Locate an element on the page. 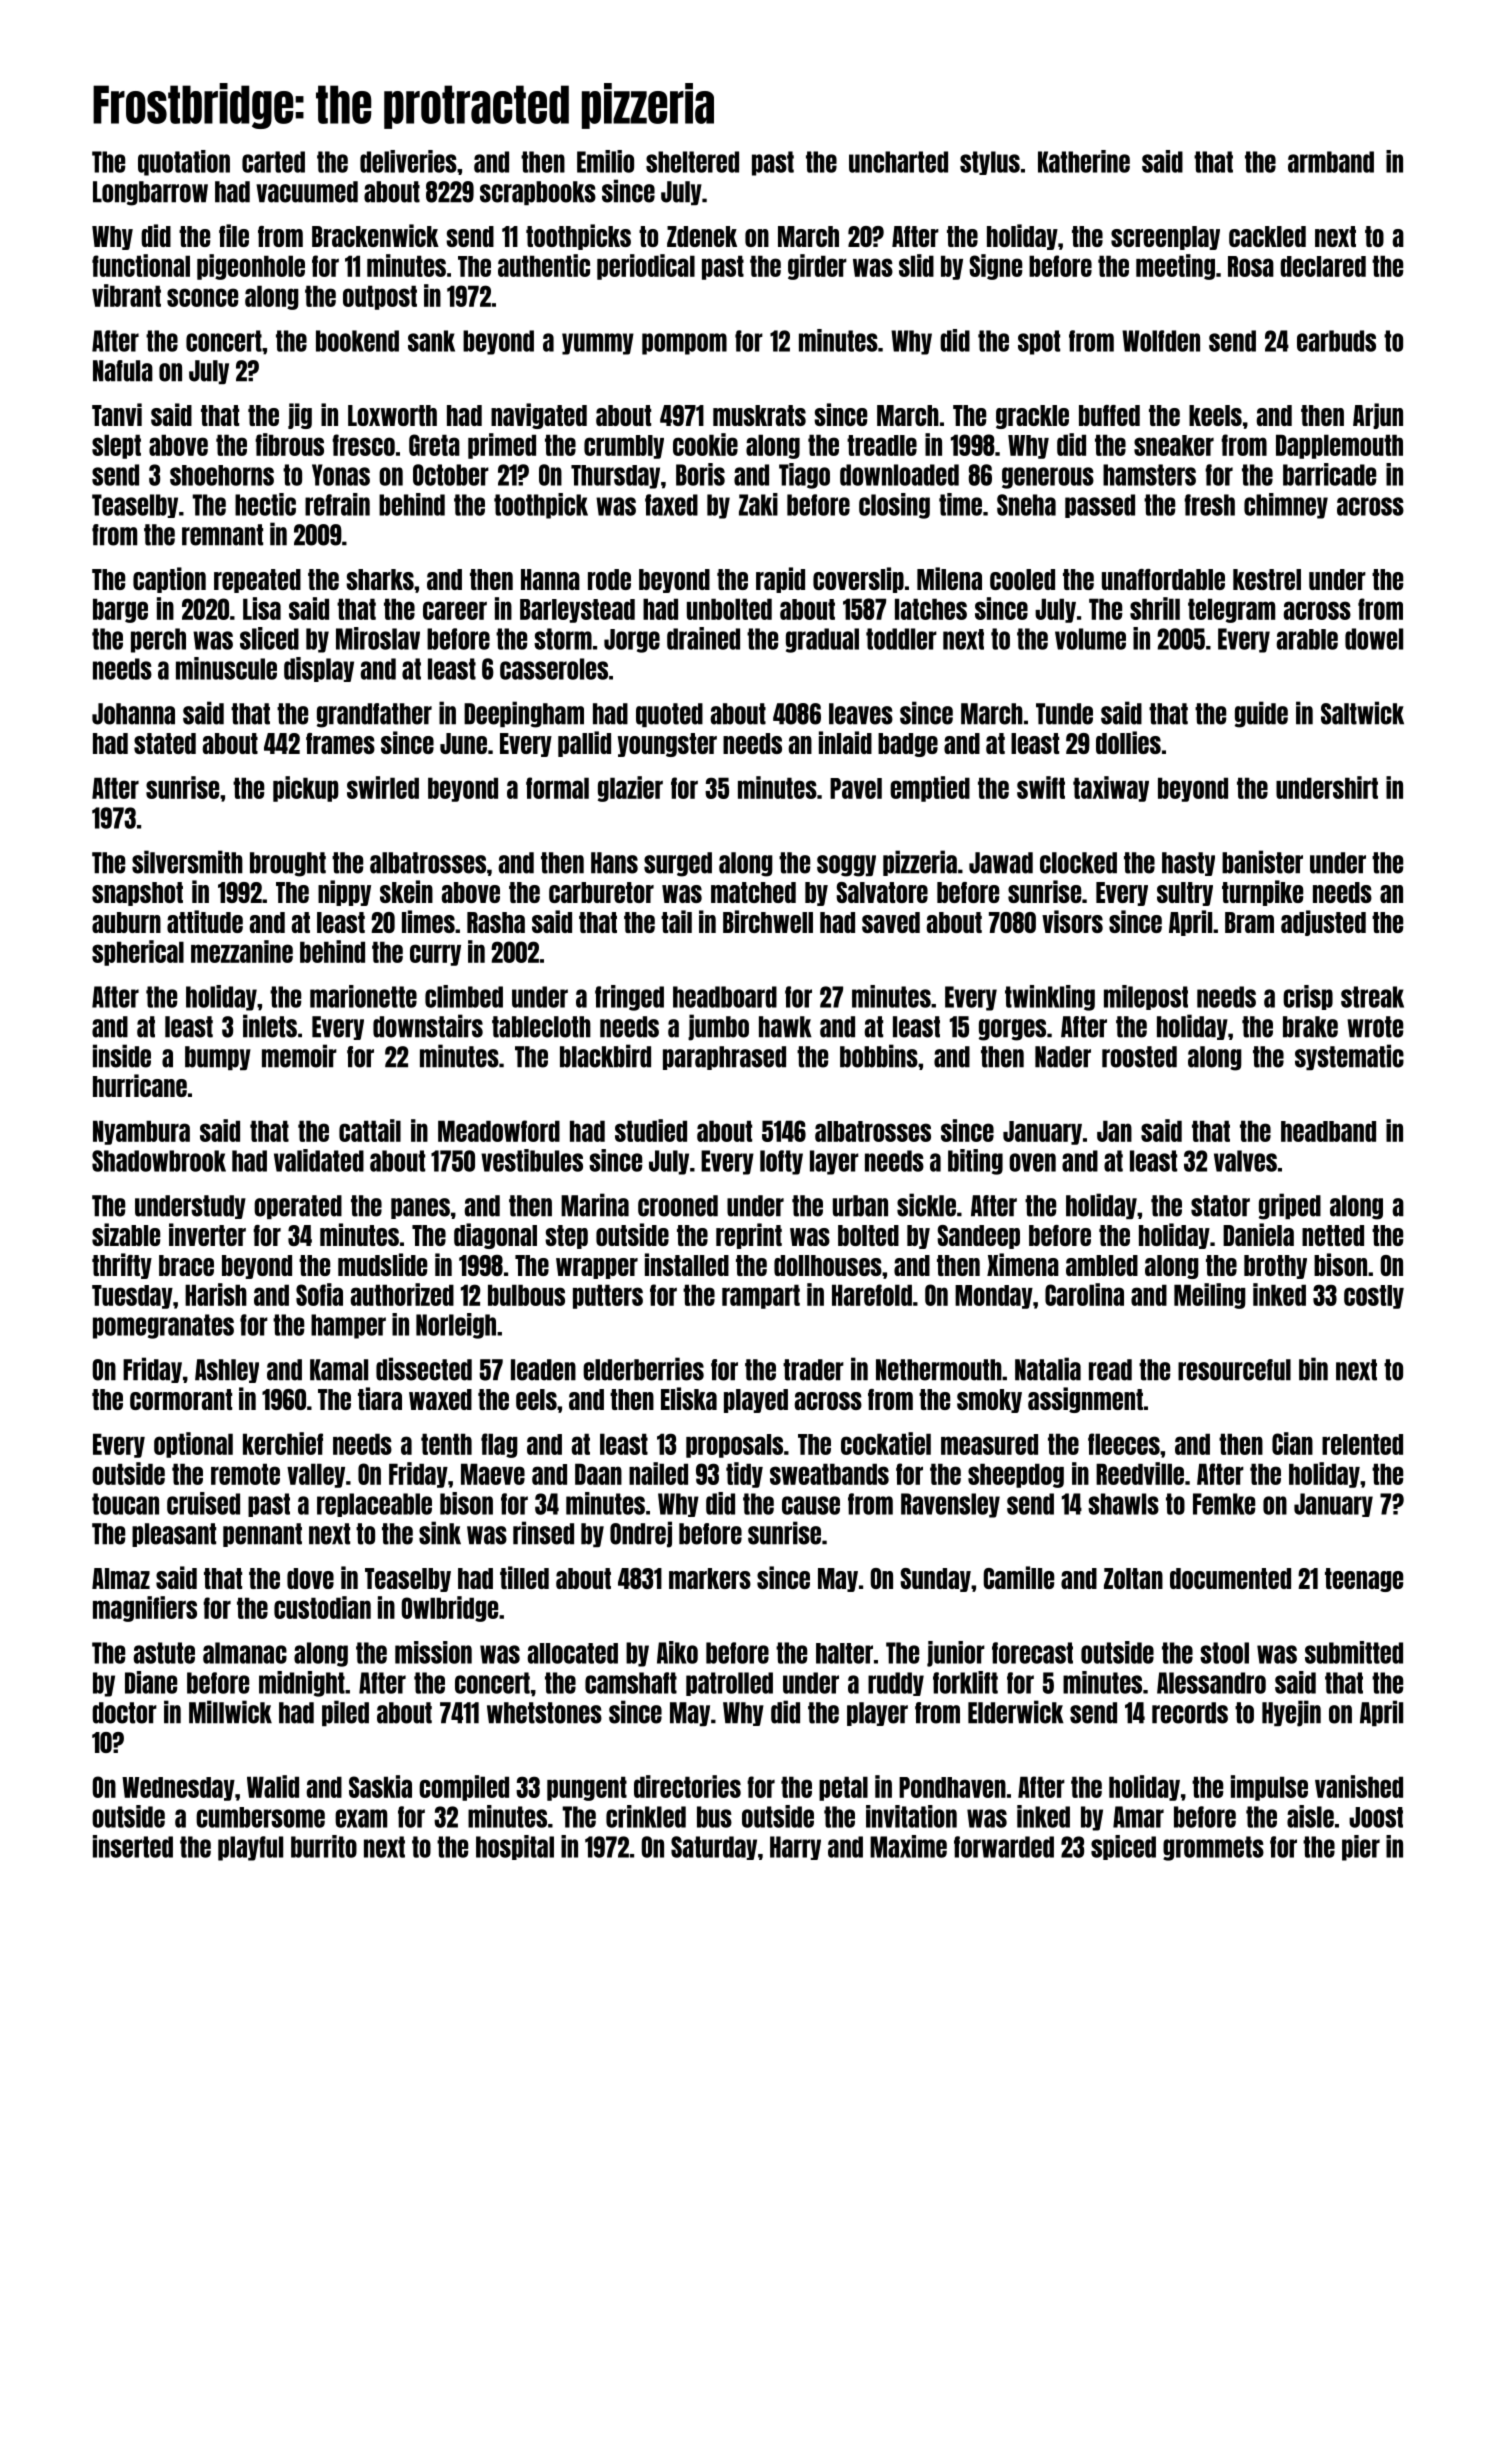 Image resolution: width=1496 pixels, height=2464 pixels. quotation is located at coordinates (184, 163).
